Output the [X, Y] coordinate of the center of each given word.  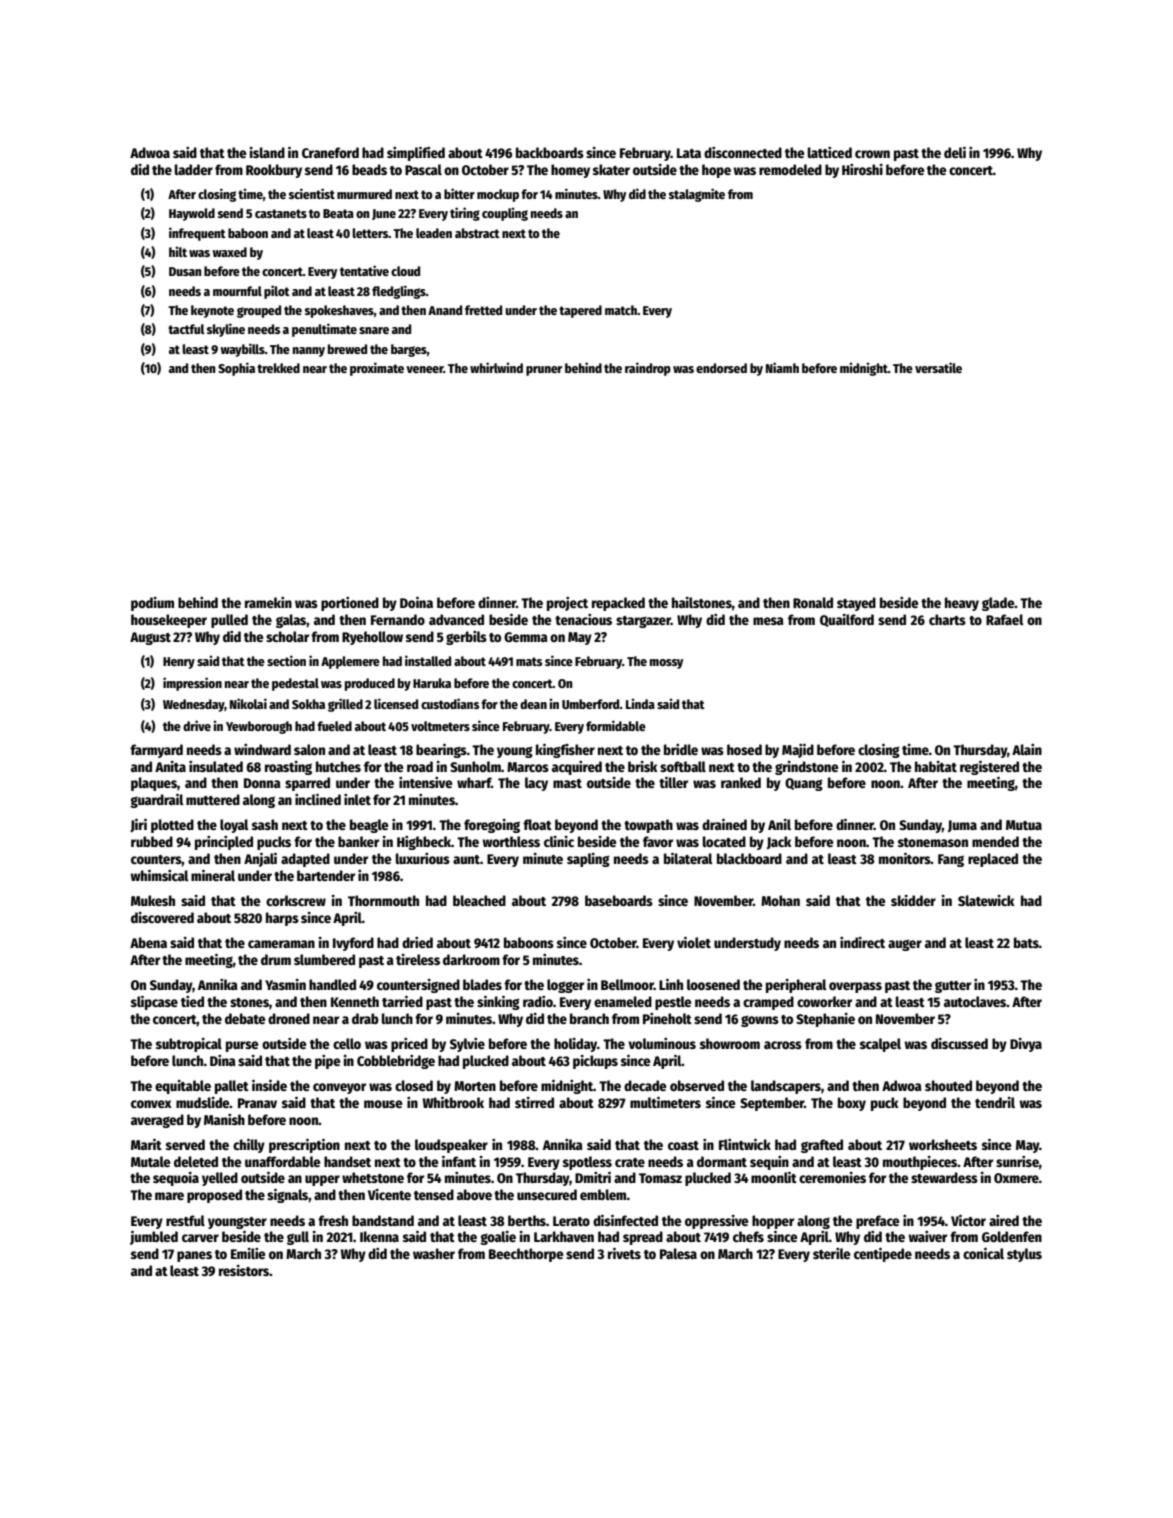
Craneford [330, 152]
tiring [465, 214]
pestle [673, 1003]
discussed [959, 1043]
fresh [333, 1220]
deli [955, 152]
